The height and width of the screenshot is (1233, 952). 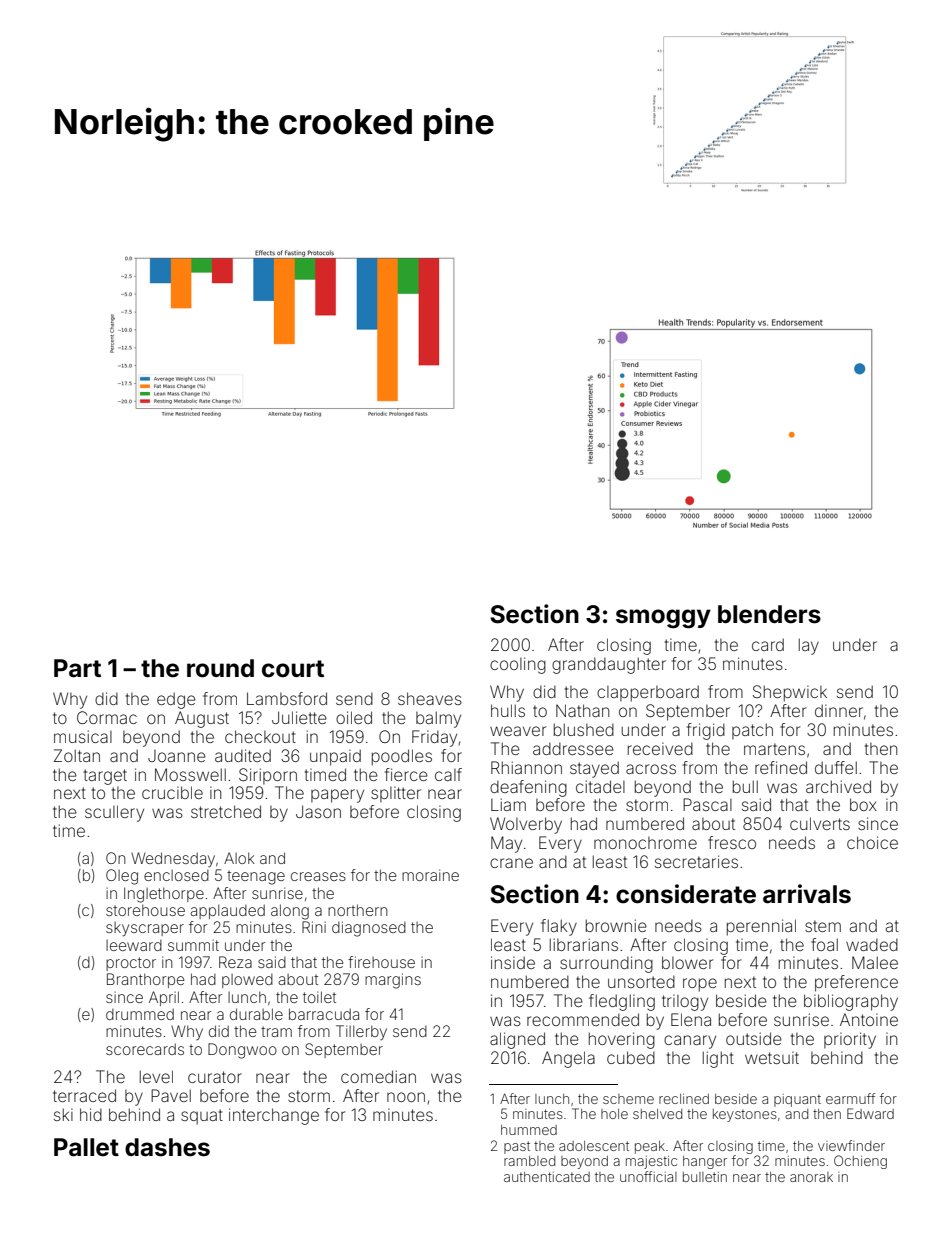 I want to click on storehouse, so click(x=145, y=910).
